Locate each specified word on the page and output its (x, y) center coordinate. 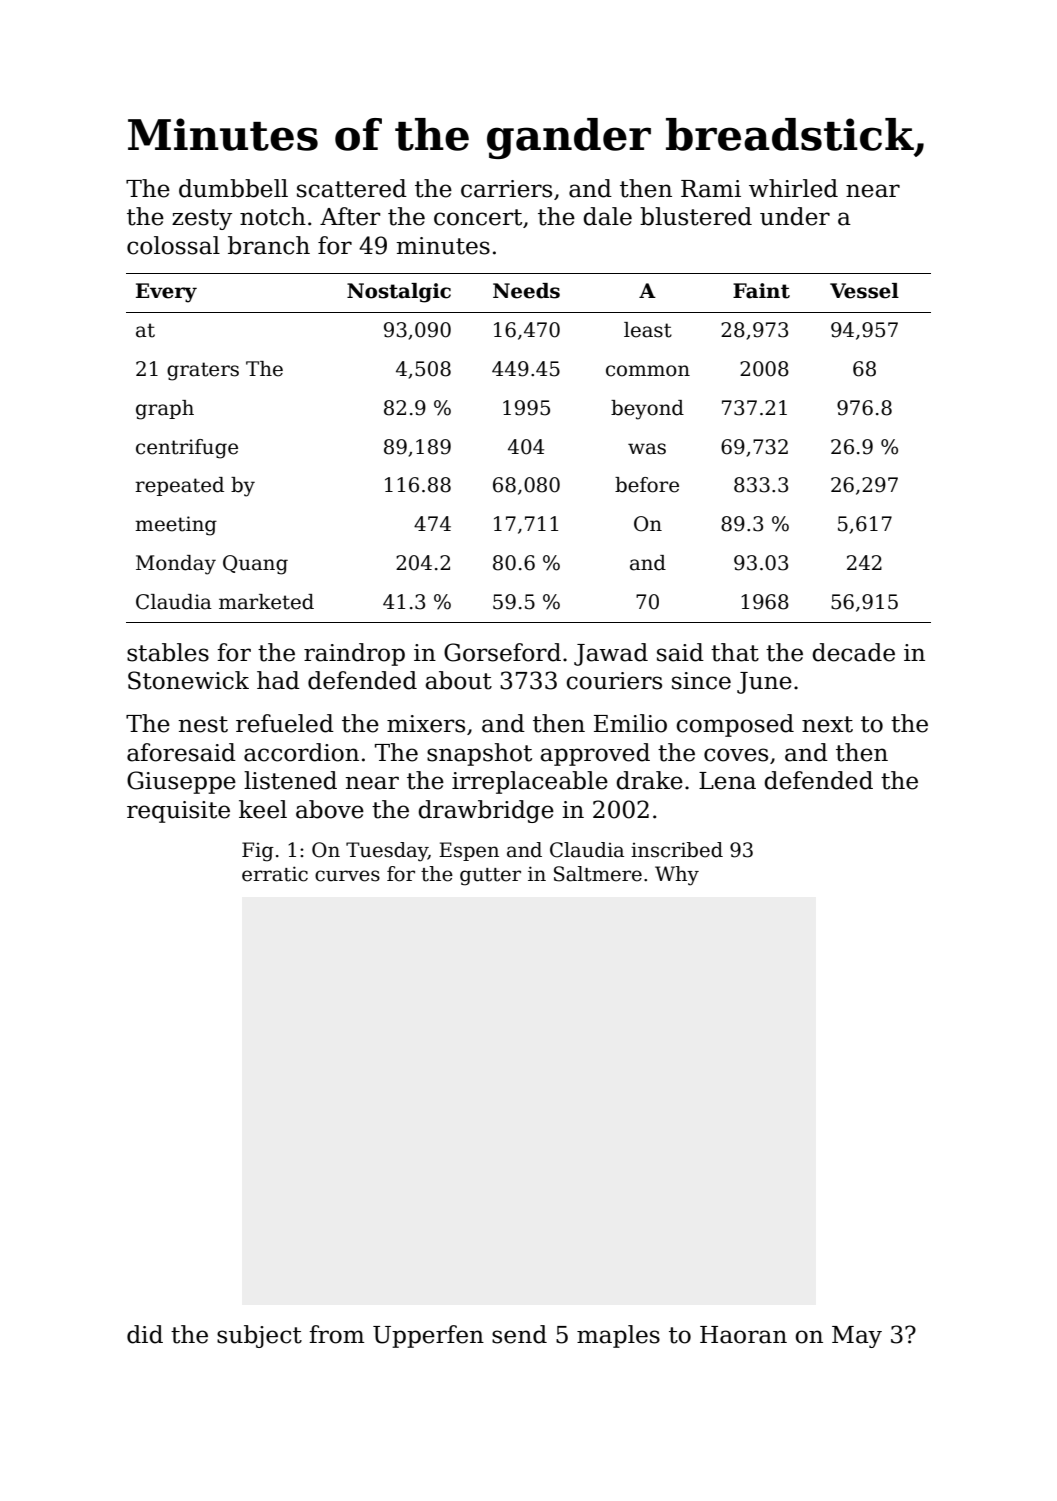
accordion (301, 752)
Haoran (743, 1335)
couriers (614, 681)
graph (165, 410)
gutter (490, 877)
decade (853, 652)
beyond (647, 410)
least (648, 330)
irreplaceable (530, 782)
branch (269, 245)
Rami (711, 189)
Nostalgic (399, 293)
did (145, 1334)
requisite (178, 812)
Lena (727, 781)
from (336, 1334)
